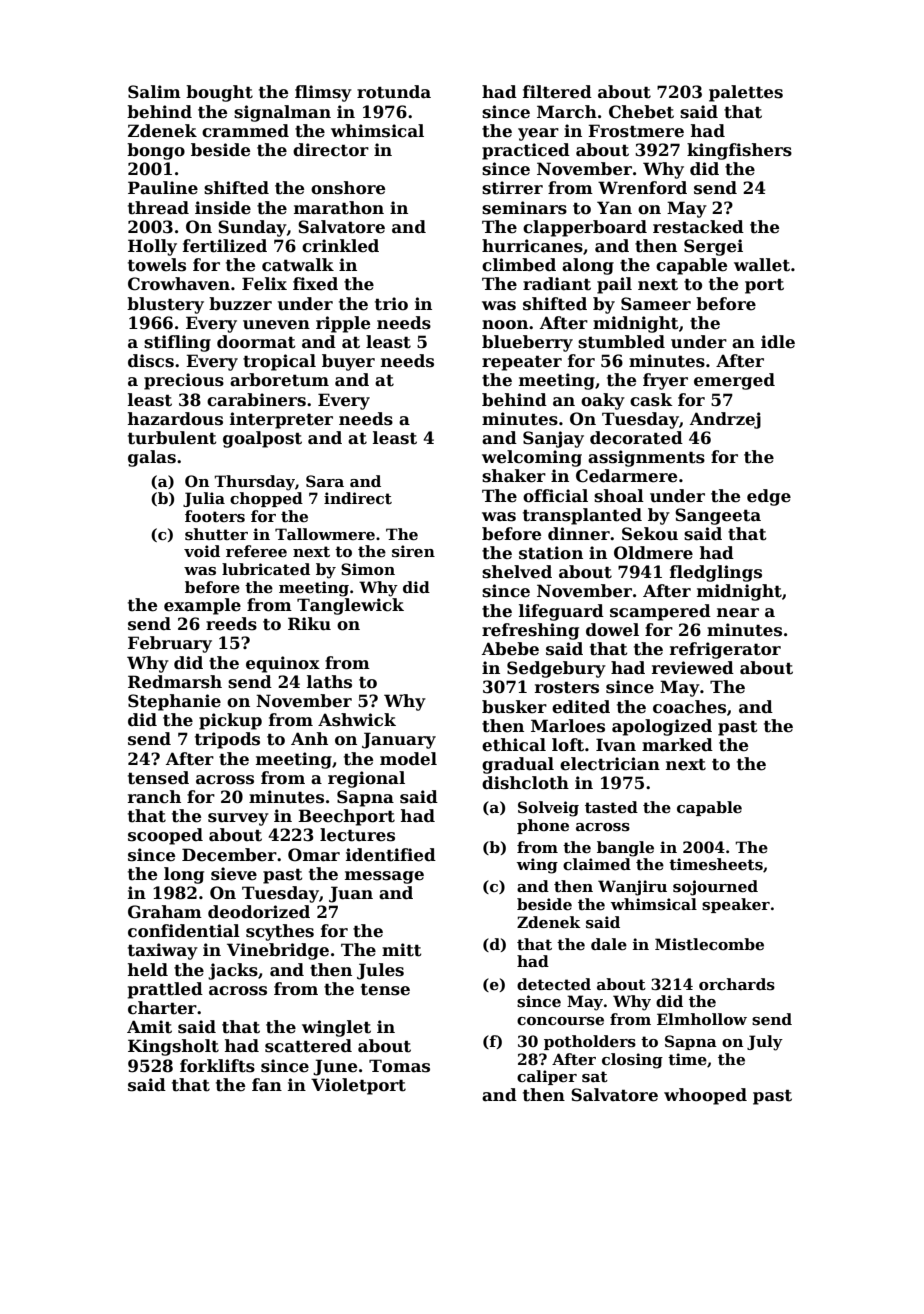 This screenshot has height=1314, width=924. I want to click on lubricated, so click(266, 569).
